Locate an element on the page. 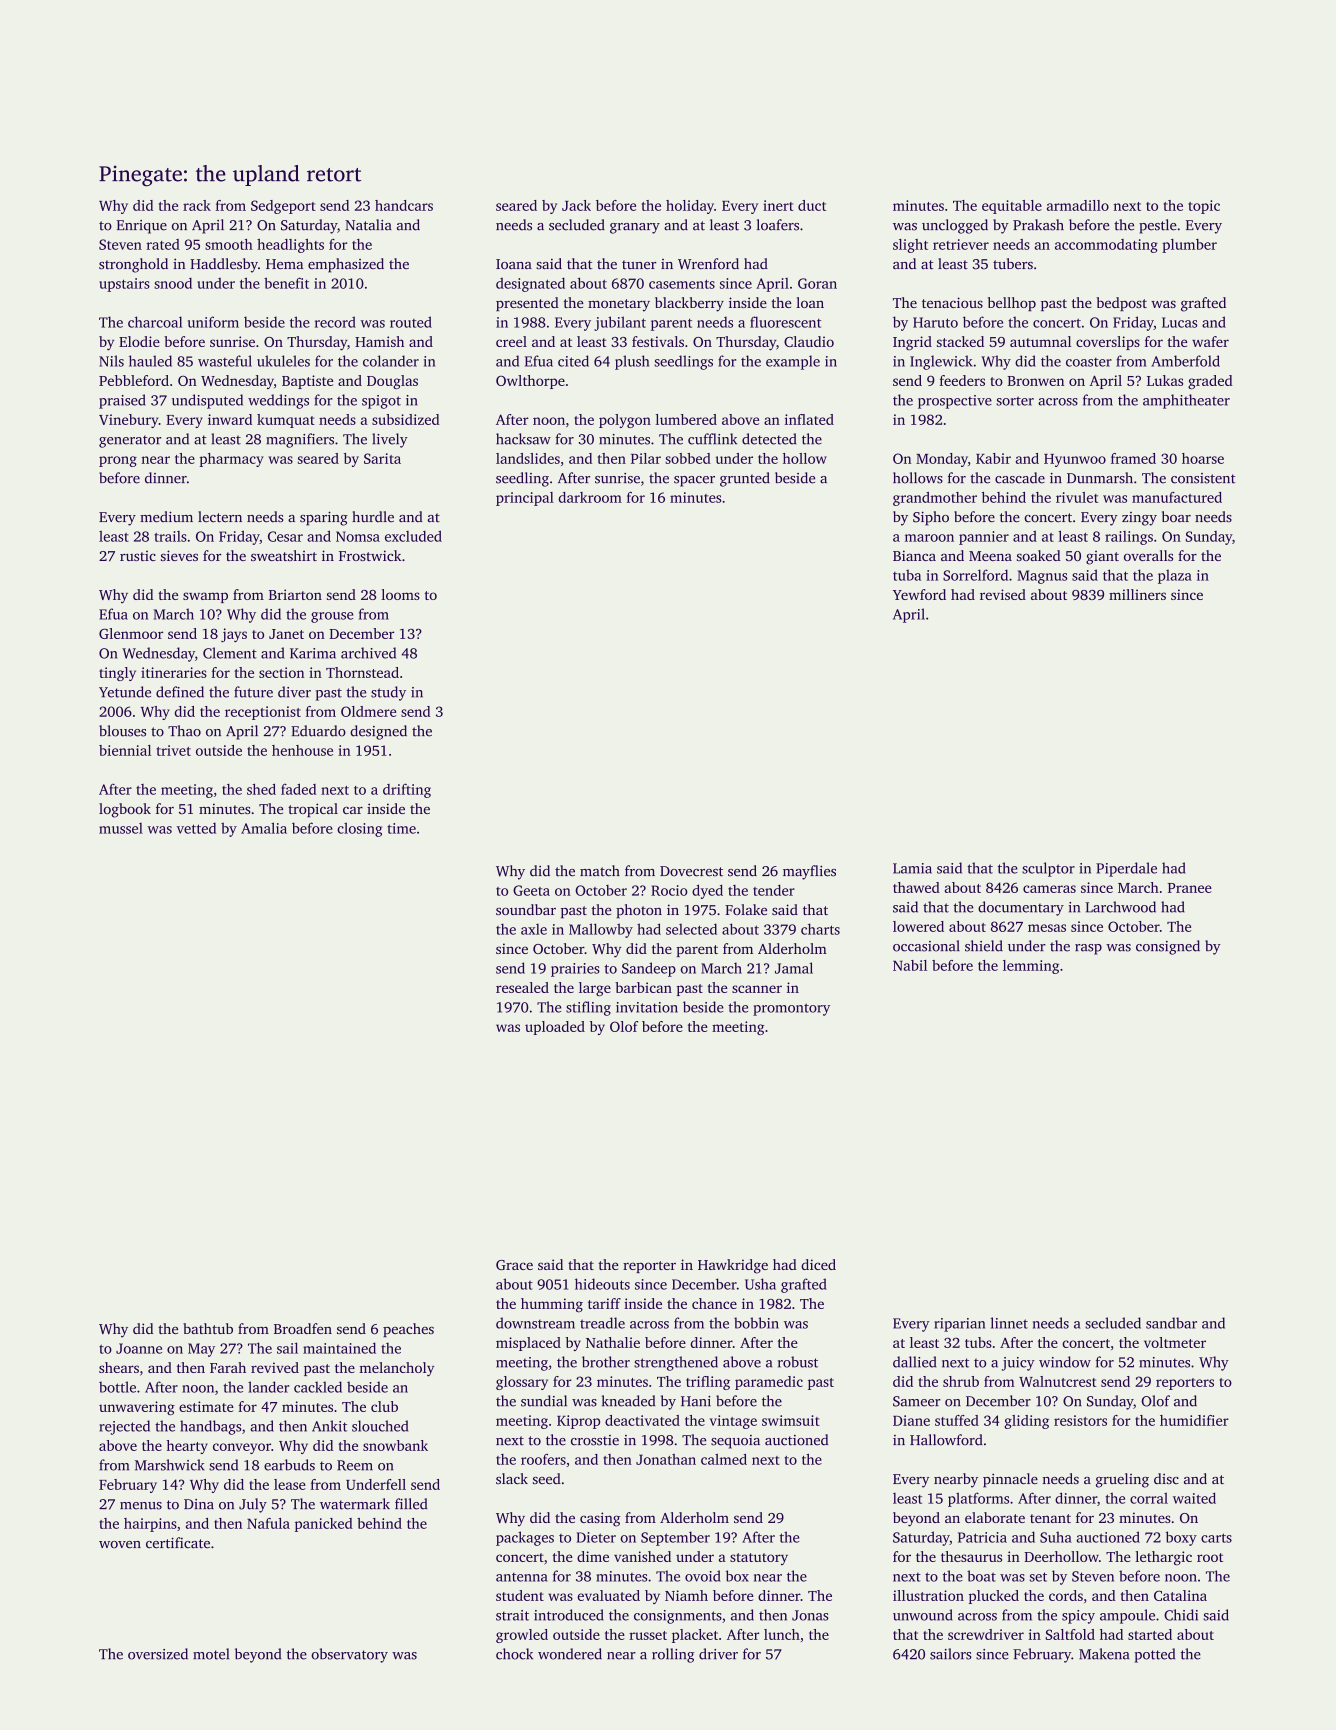 Image resolution: width=1336 pixels, height=1730 pixels. Jack is located at coordinates (576, 205).
